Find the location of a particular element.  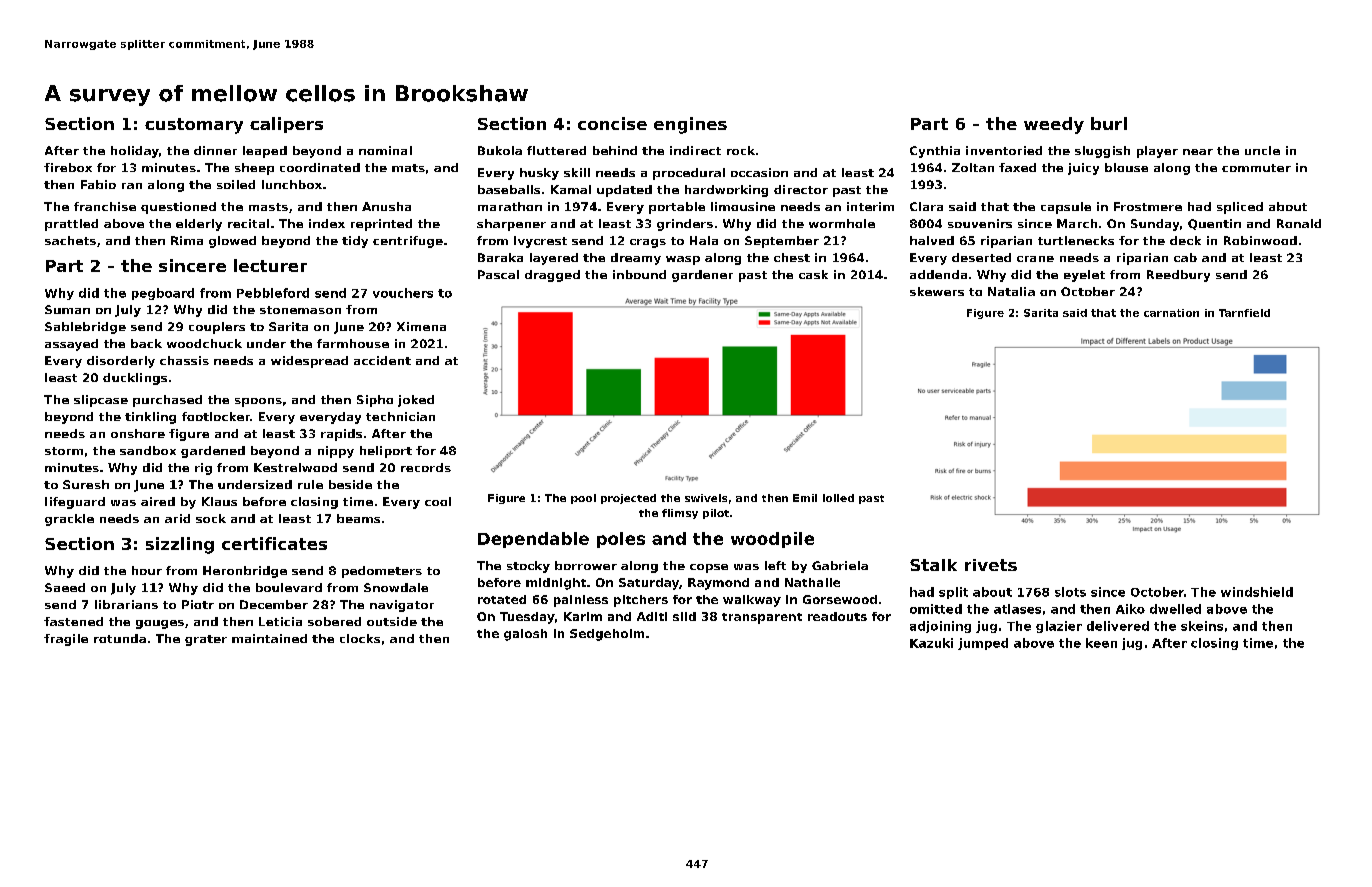

Clara is located at coordinates (926, 206).
